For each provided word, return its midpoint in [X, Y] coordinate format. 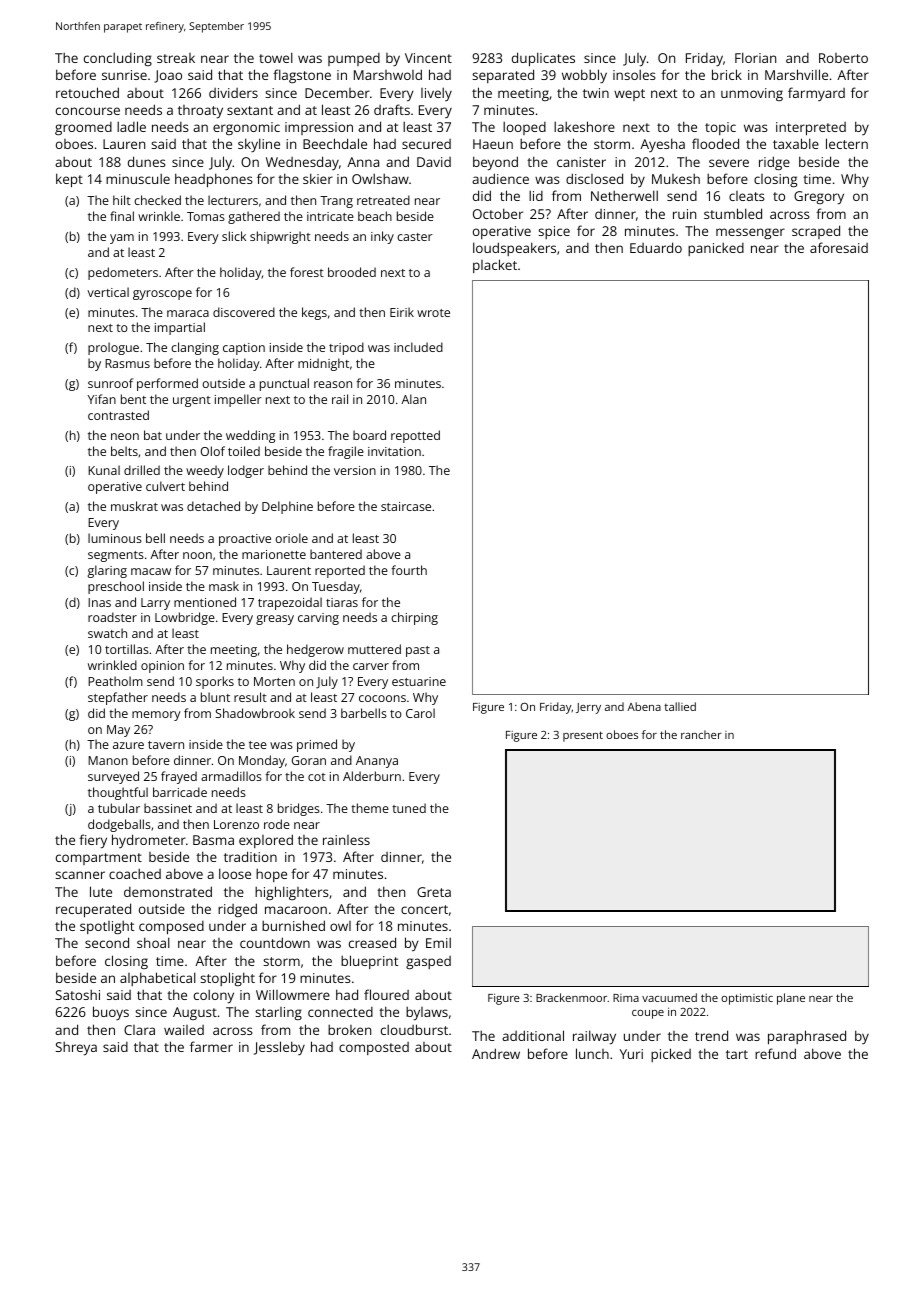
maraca [188, 313]
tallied [680, 706]
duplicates [543, 59]
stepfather [118, 698]
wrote [433, 313]
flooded [715, 143]
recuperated [93, 910]
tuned [409, 808]
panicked [716, 249]
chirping [414, 618]
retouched [87, 92]
